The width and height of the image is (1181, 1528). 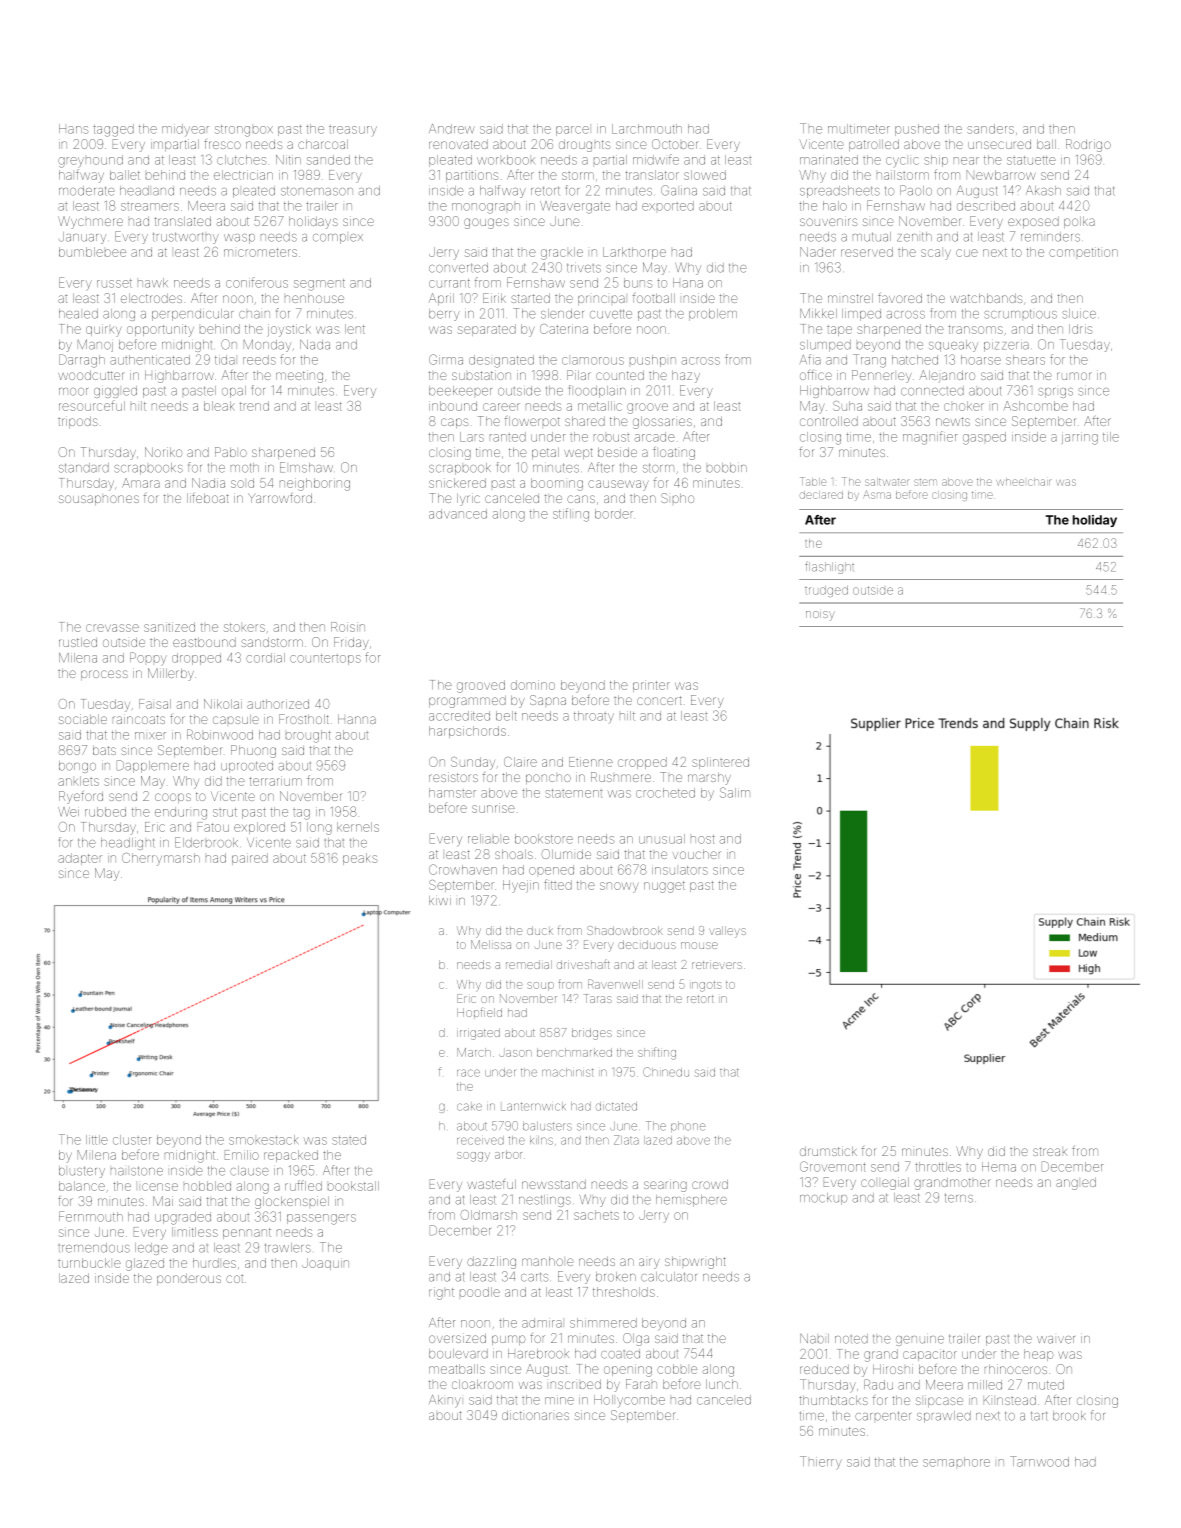 I want to click on squeaky, so click(x=953, y=346).
